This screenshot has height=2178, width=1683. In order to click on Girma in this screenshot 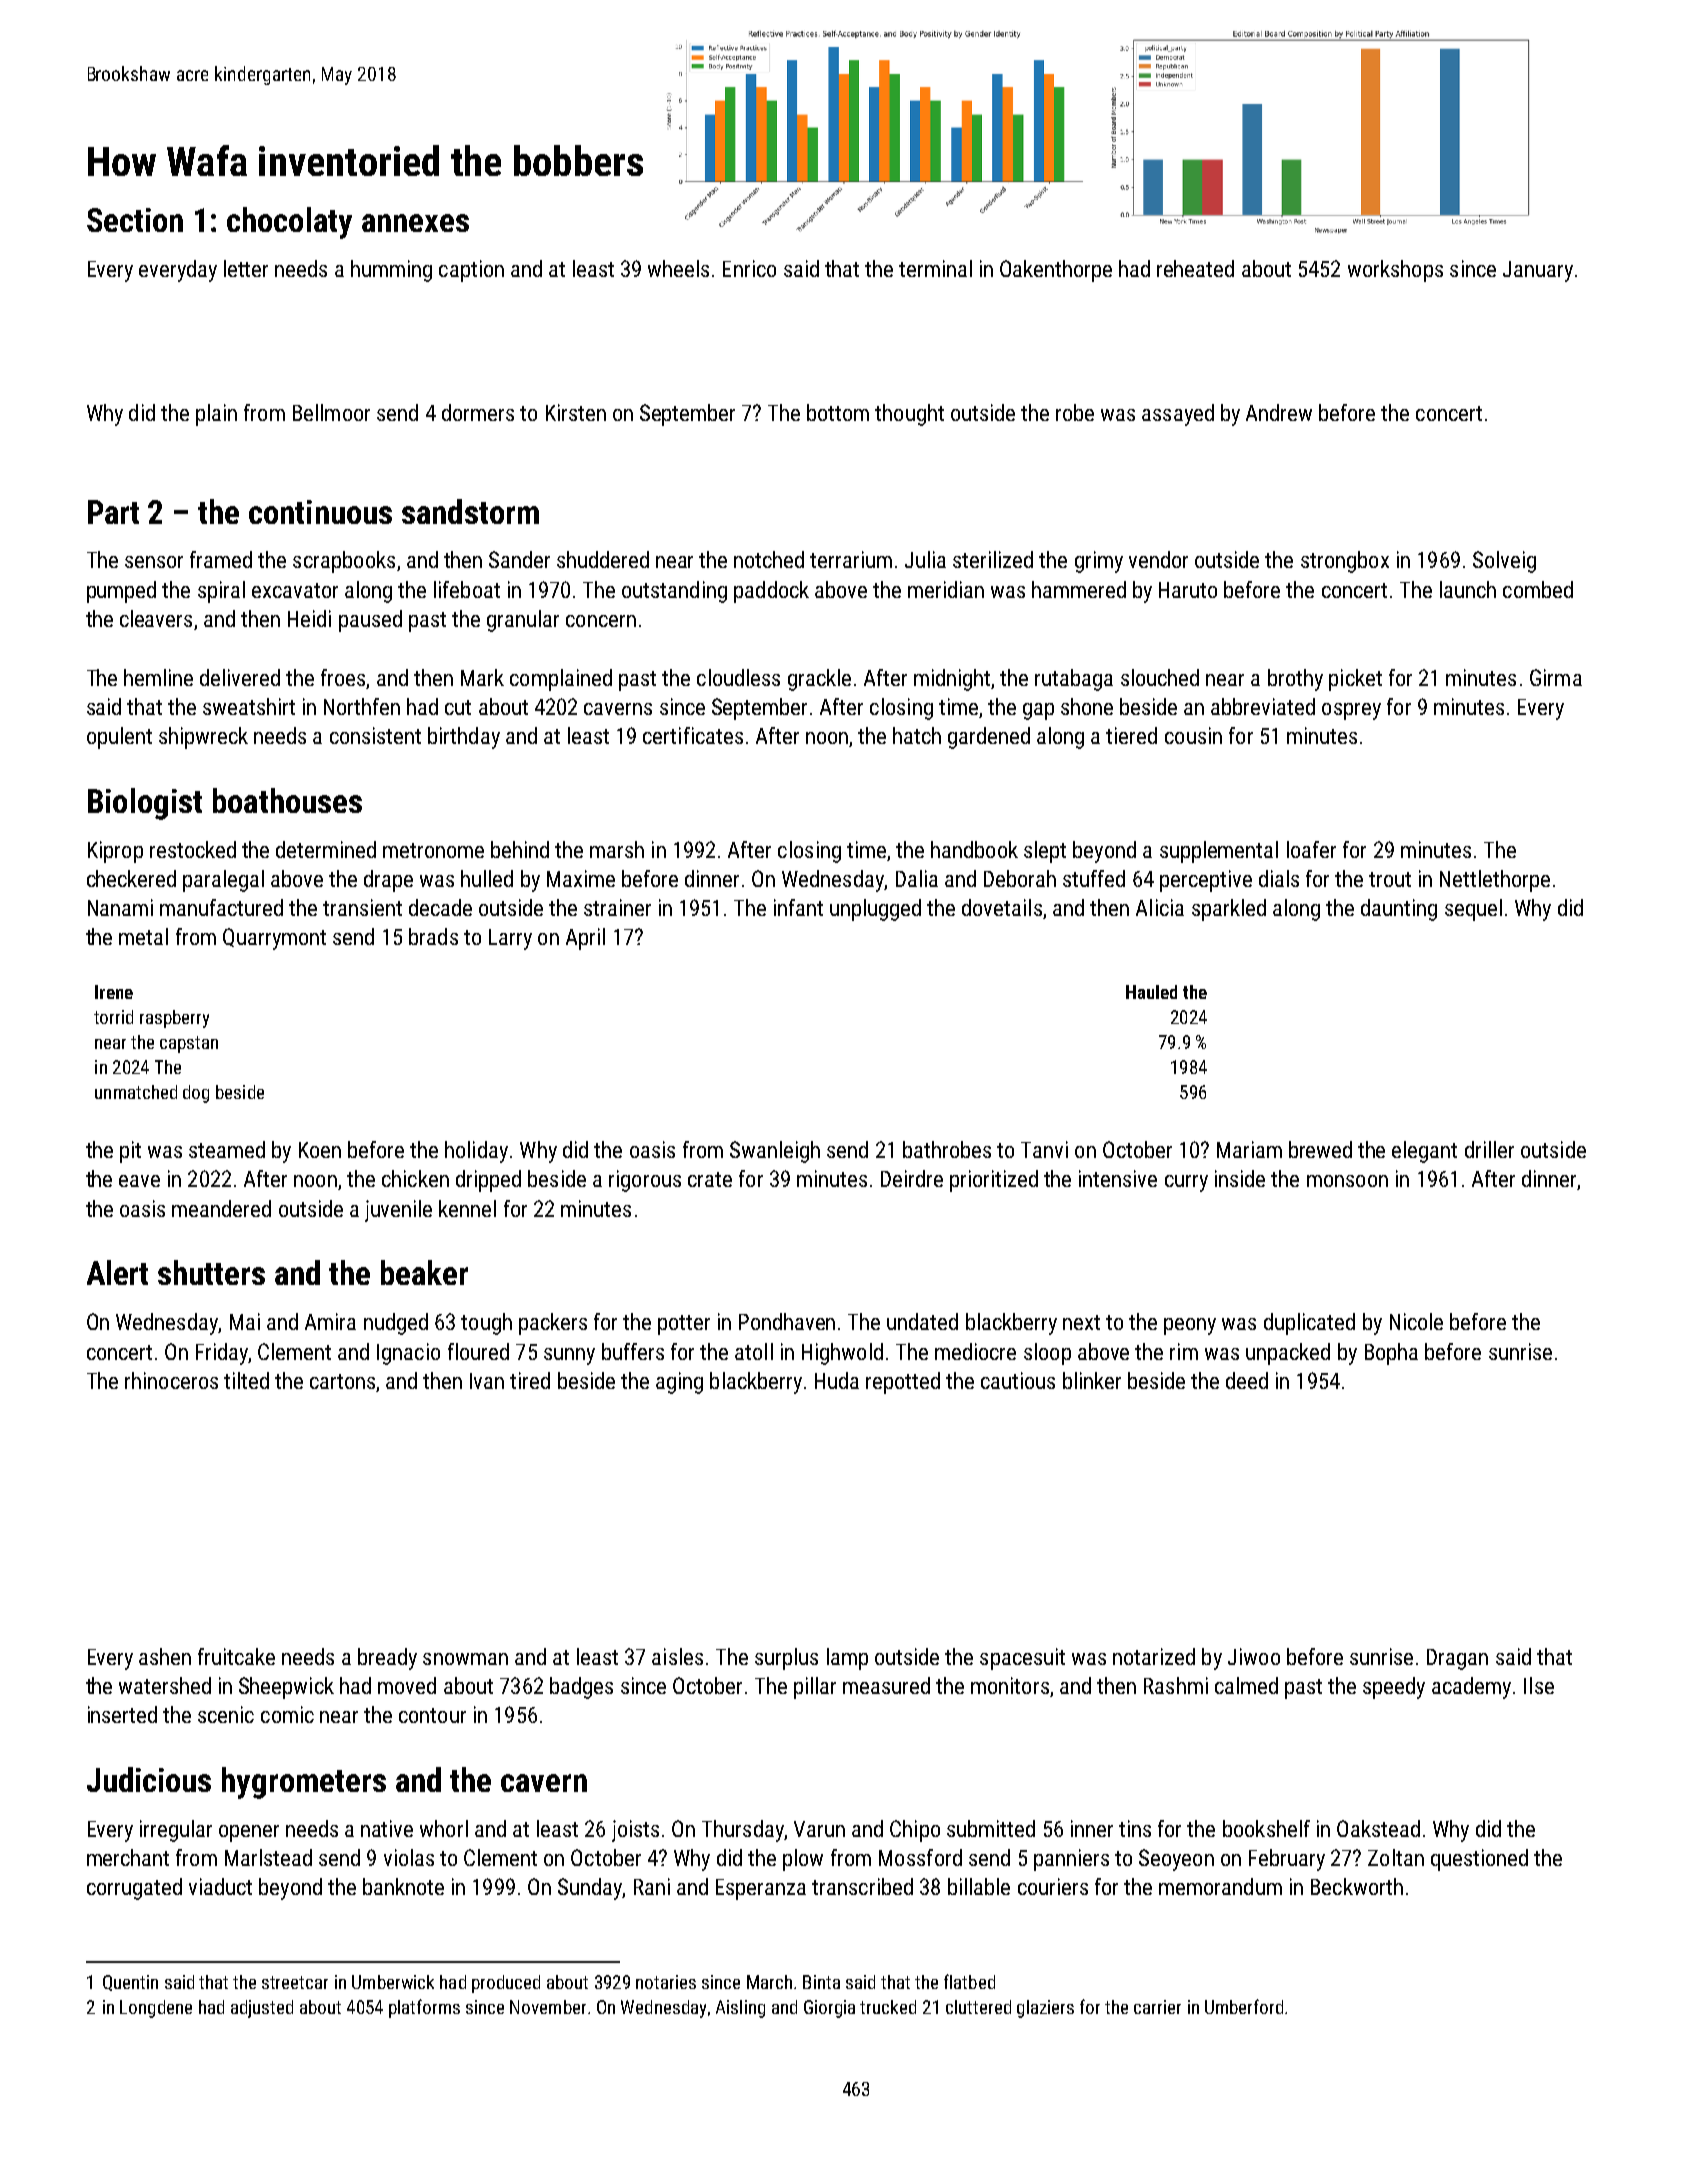, I will do `click(1556, 677)`.
